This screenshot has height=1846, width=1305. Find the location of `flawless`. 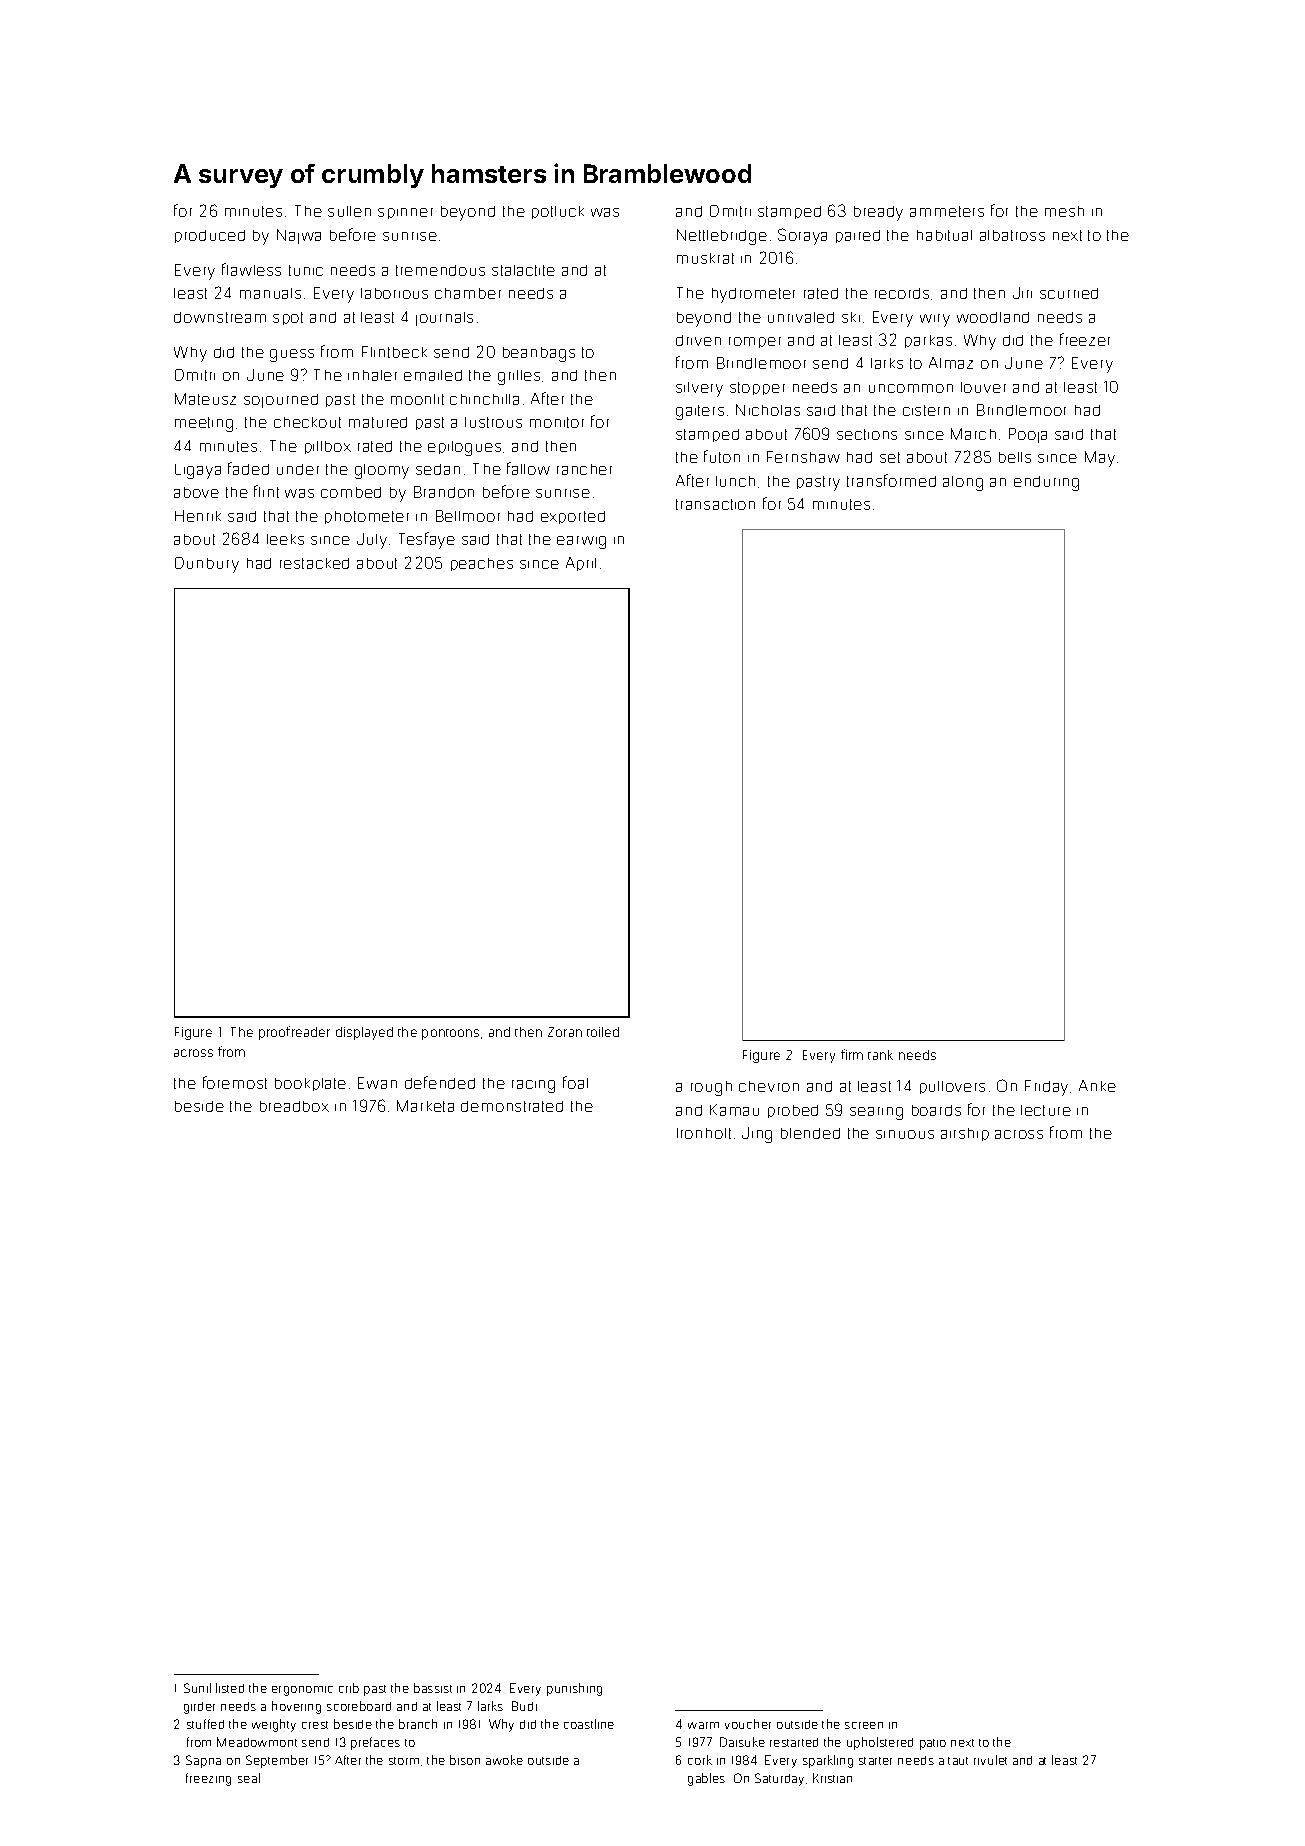

flawless is located at coordinates (251, 269).
